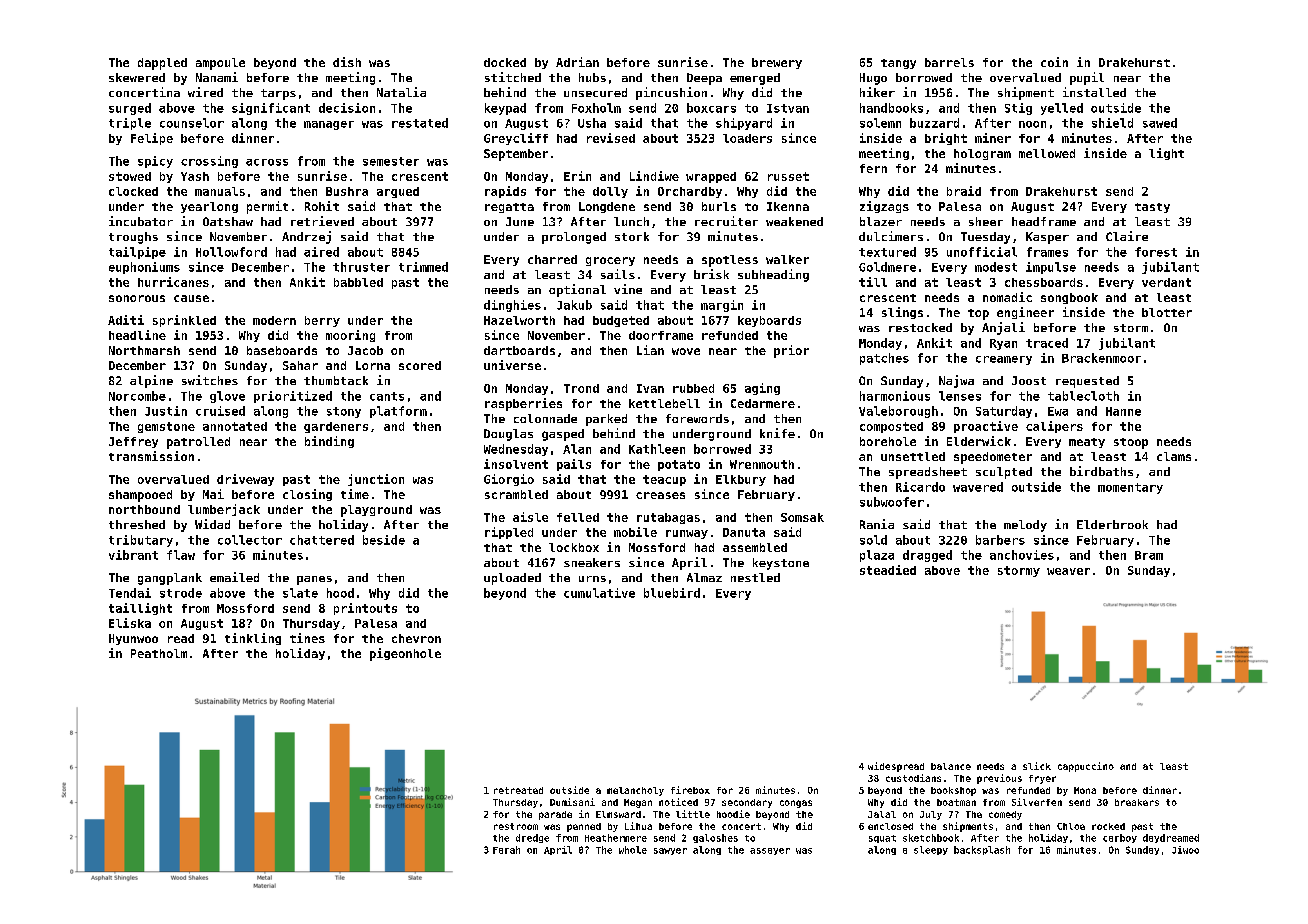 This page has width=1308, height=924. I want to click on custodians, so click(913, 778).
